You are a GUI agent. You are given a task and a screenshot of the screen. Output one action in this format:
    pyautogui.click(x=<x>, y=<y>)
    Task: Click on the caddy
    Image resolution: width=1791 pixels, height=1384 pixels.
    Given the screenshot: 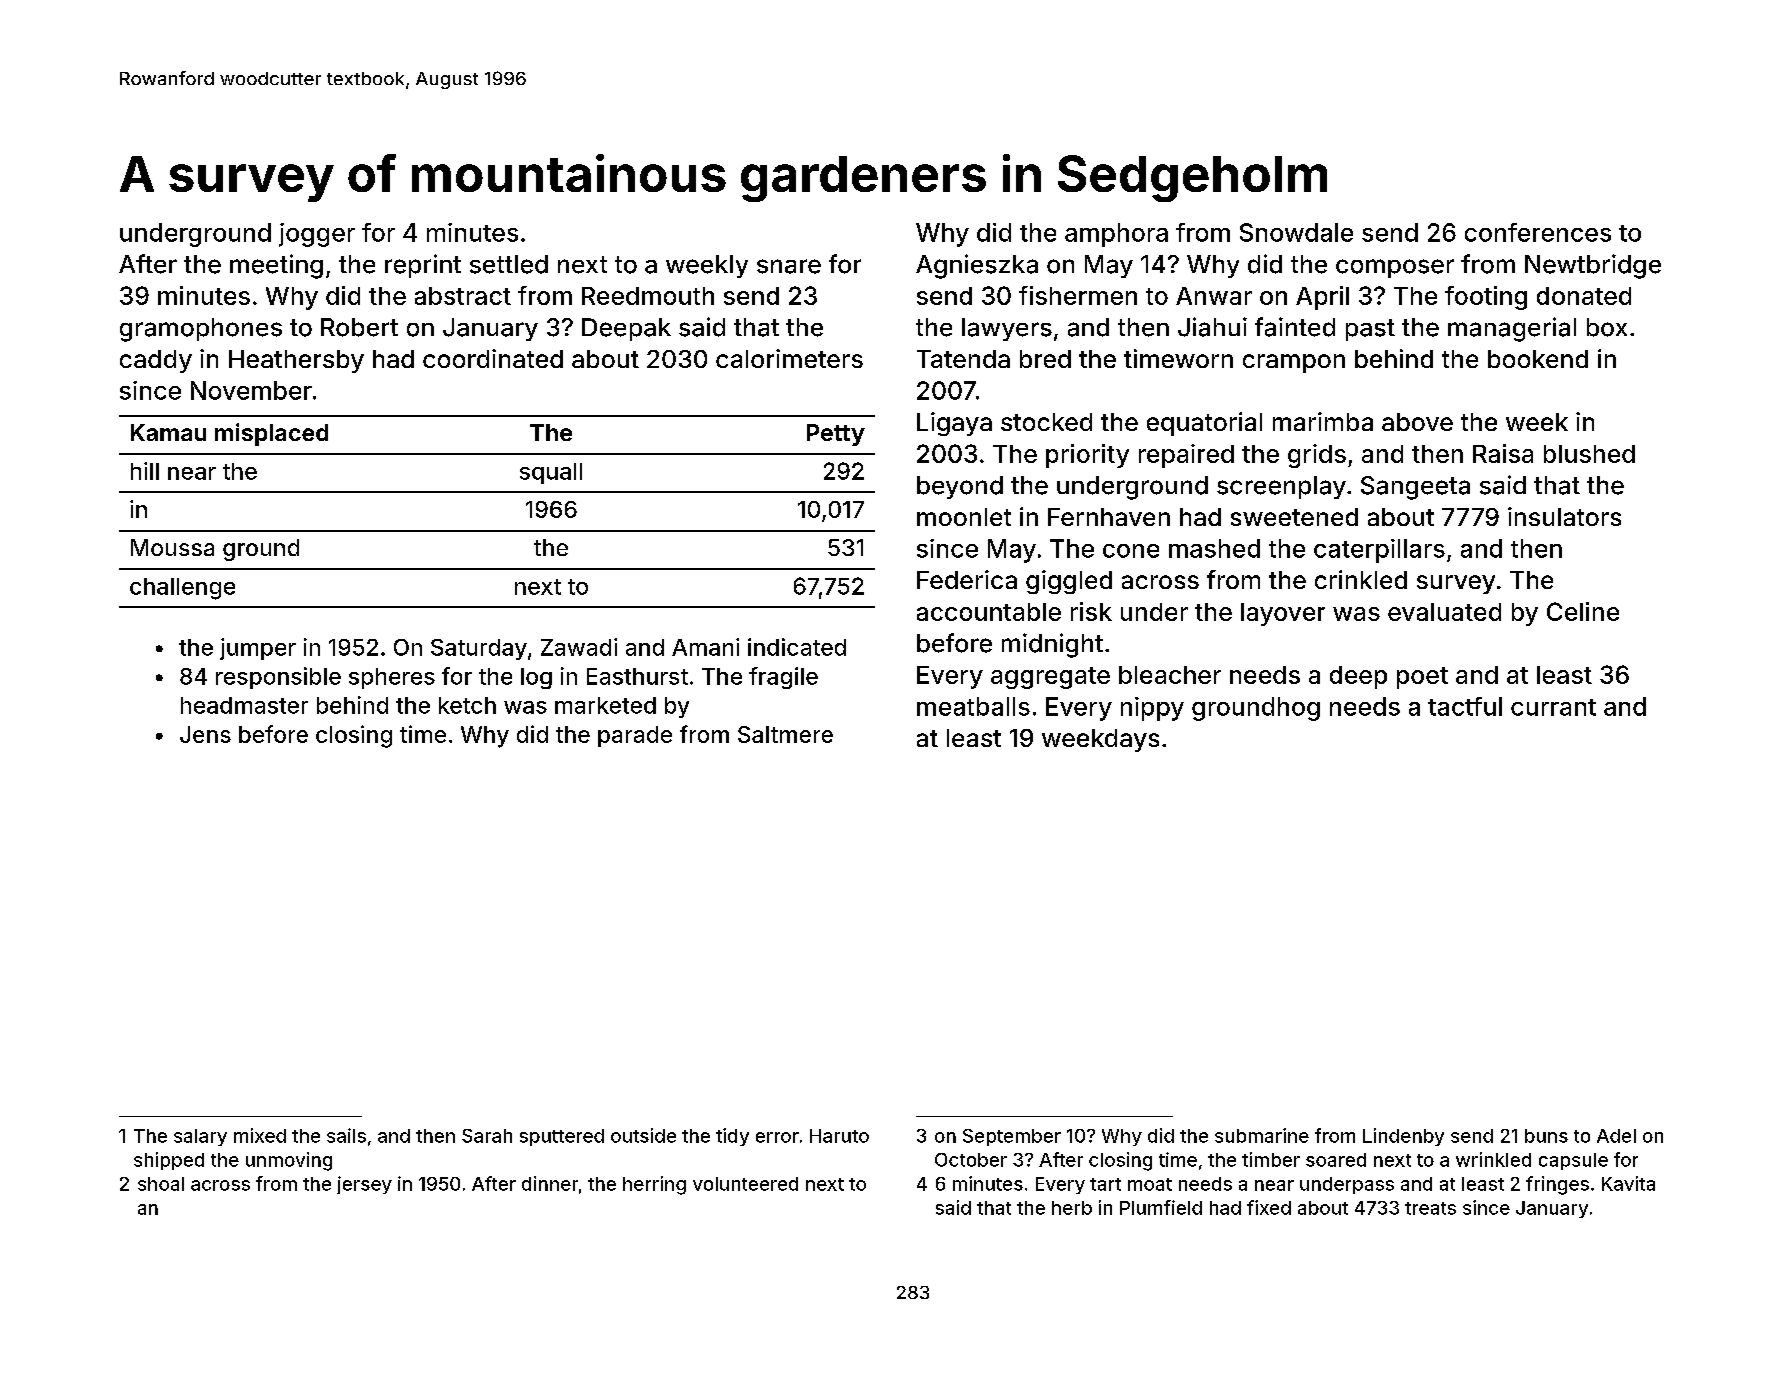 What is the action you would take?
    pyautogui.click(x=156, y=361)
